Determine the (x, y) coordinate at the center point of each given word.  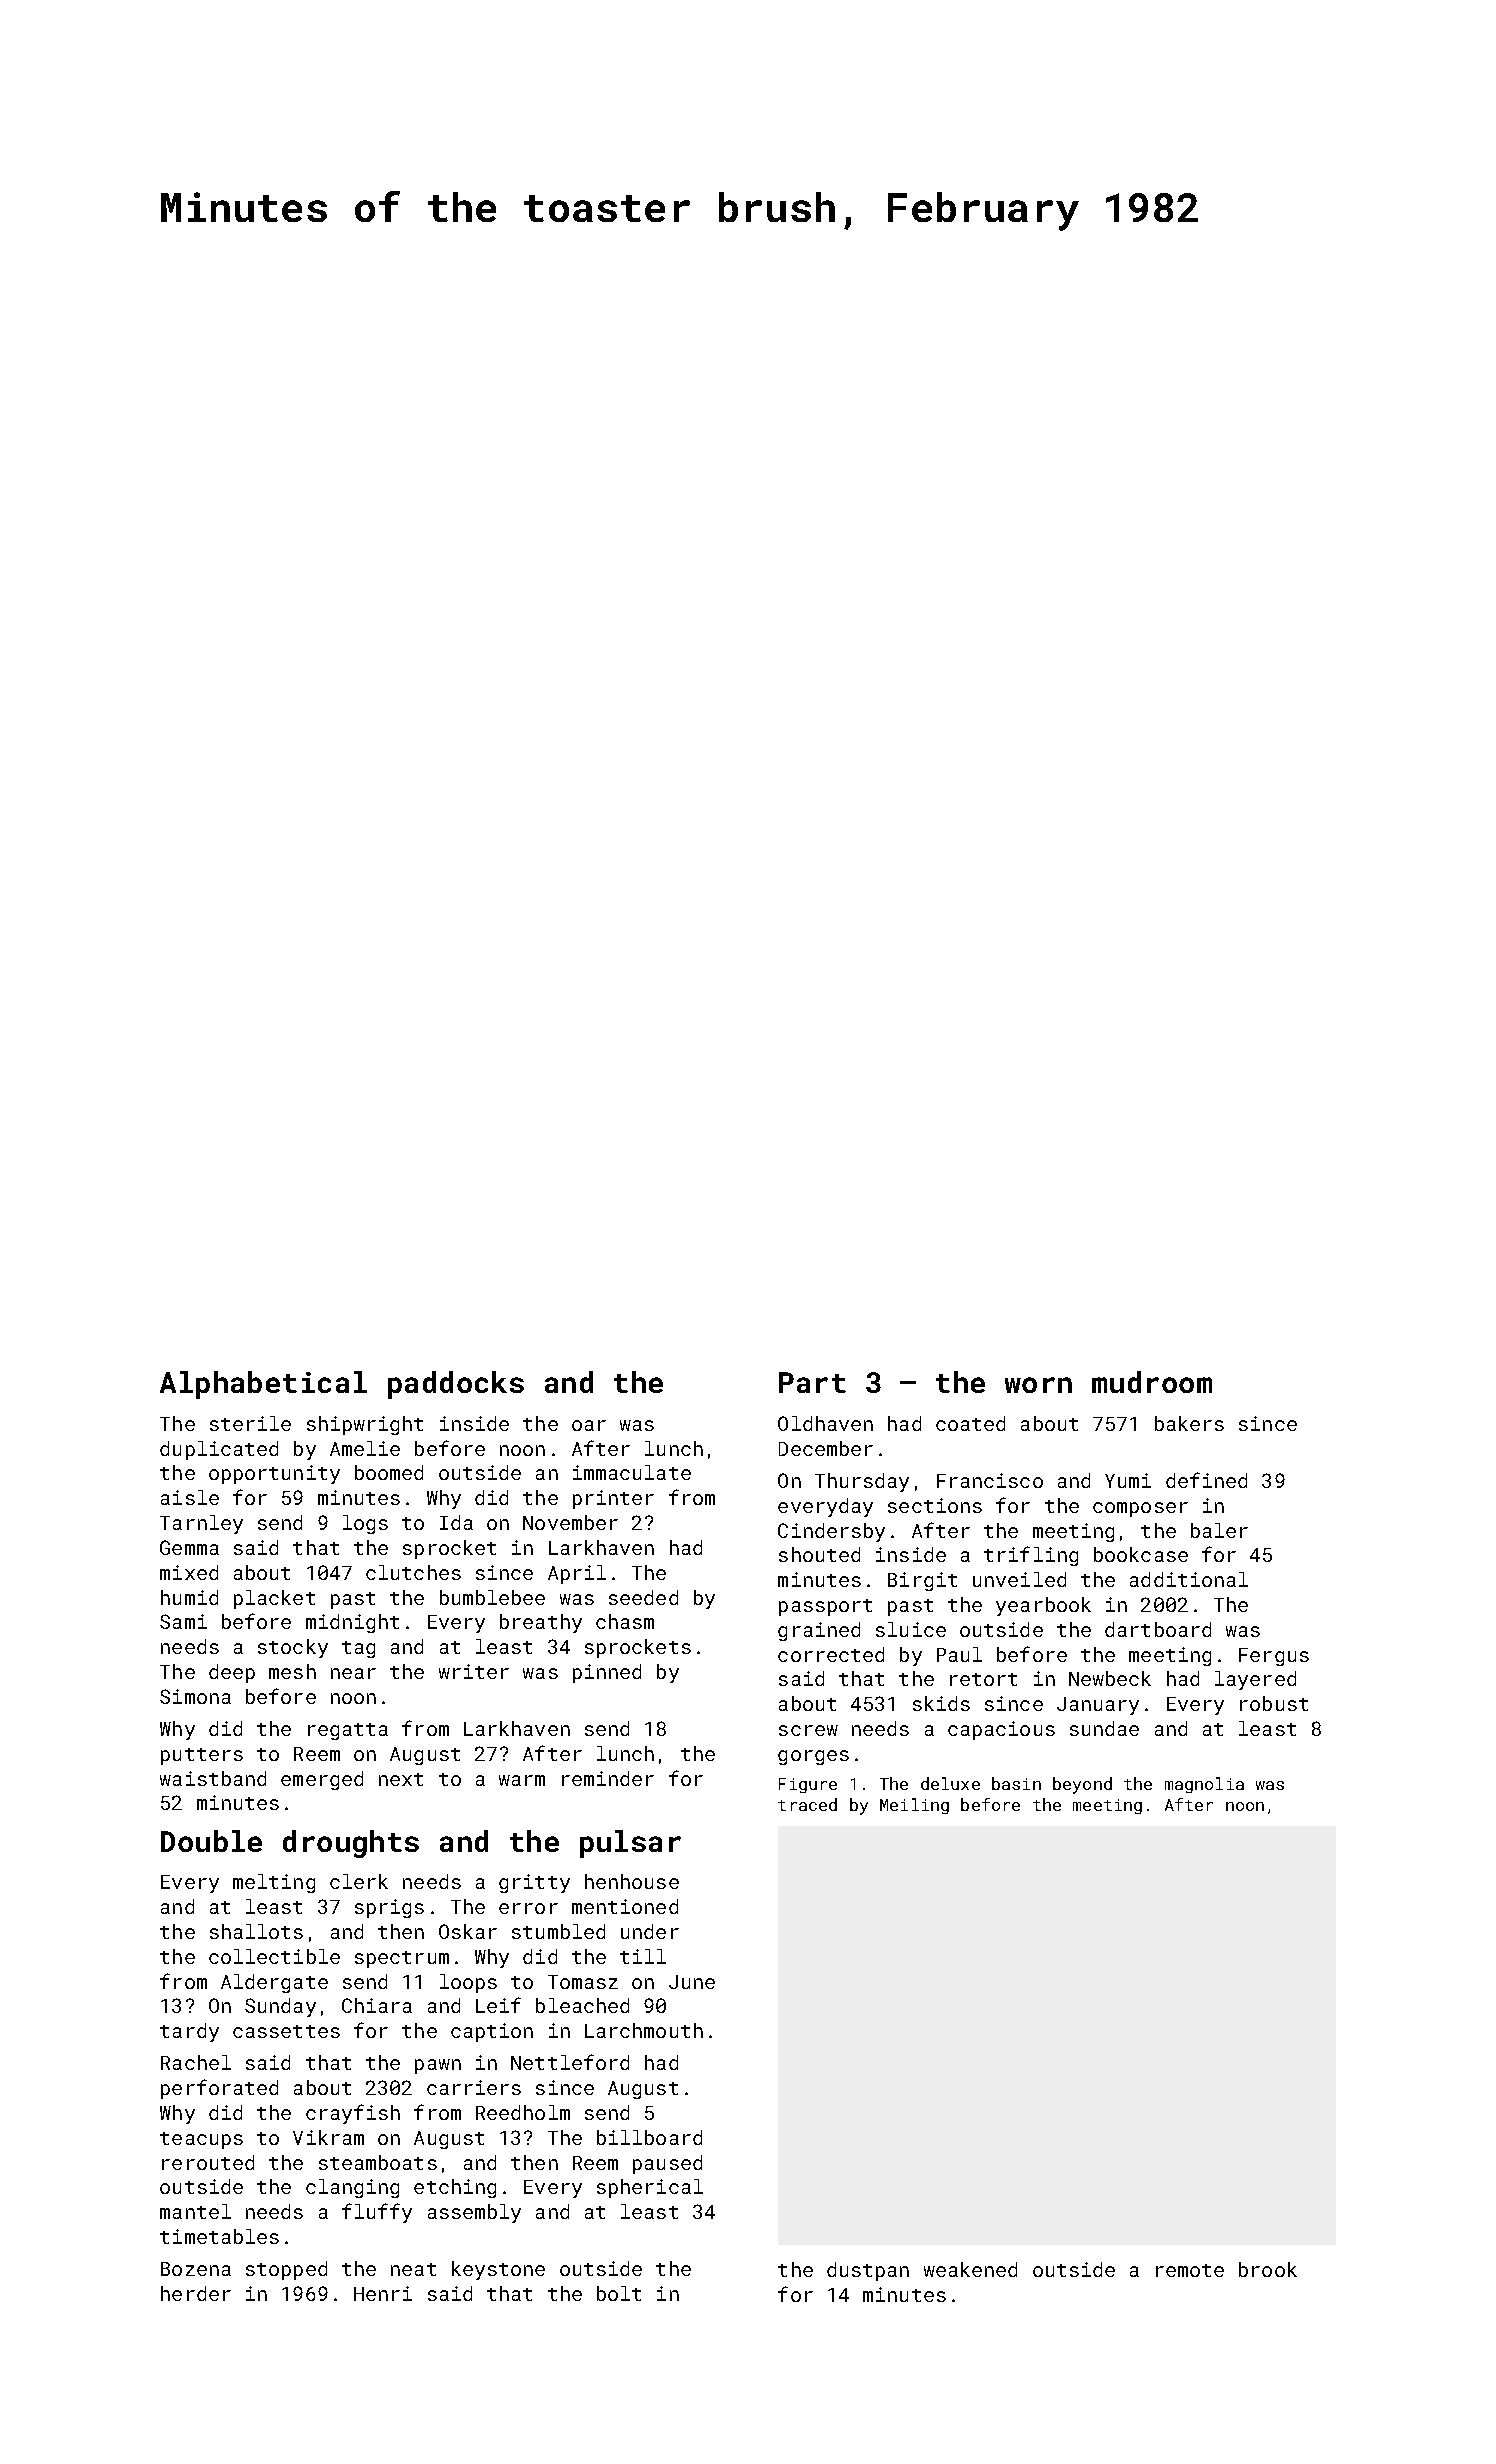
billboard (649, 2137)
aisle (190, 1497)
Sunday (280, 2007)
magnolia (1204, 1785)
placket (274, 1599)
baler (1219, 1530)
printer (613, 1499)
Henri (383, 2293)
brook (1268, 2269)
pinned (607, 1673)
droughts (351, 1844)
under (650, 1931)
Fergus (1274, 1657)
